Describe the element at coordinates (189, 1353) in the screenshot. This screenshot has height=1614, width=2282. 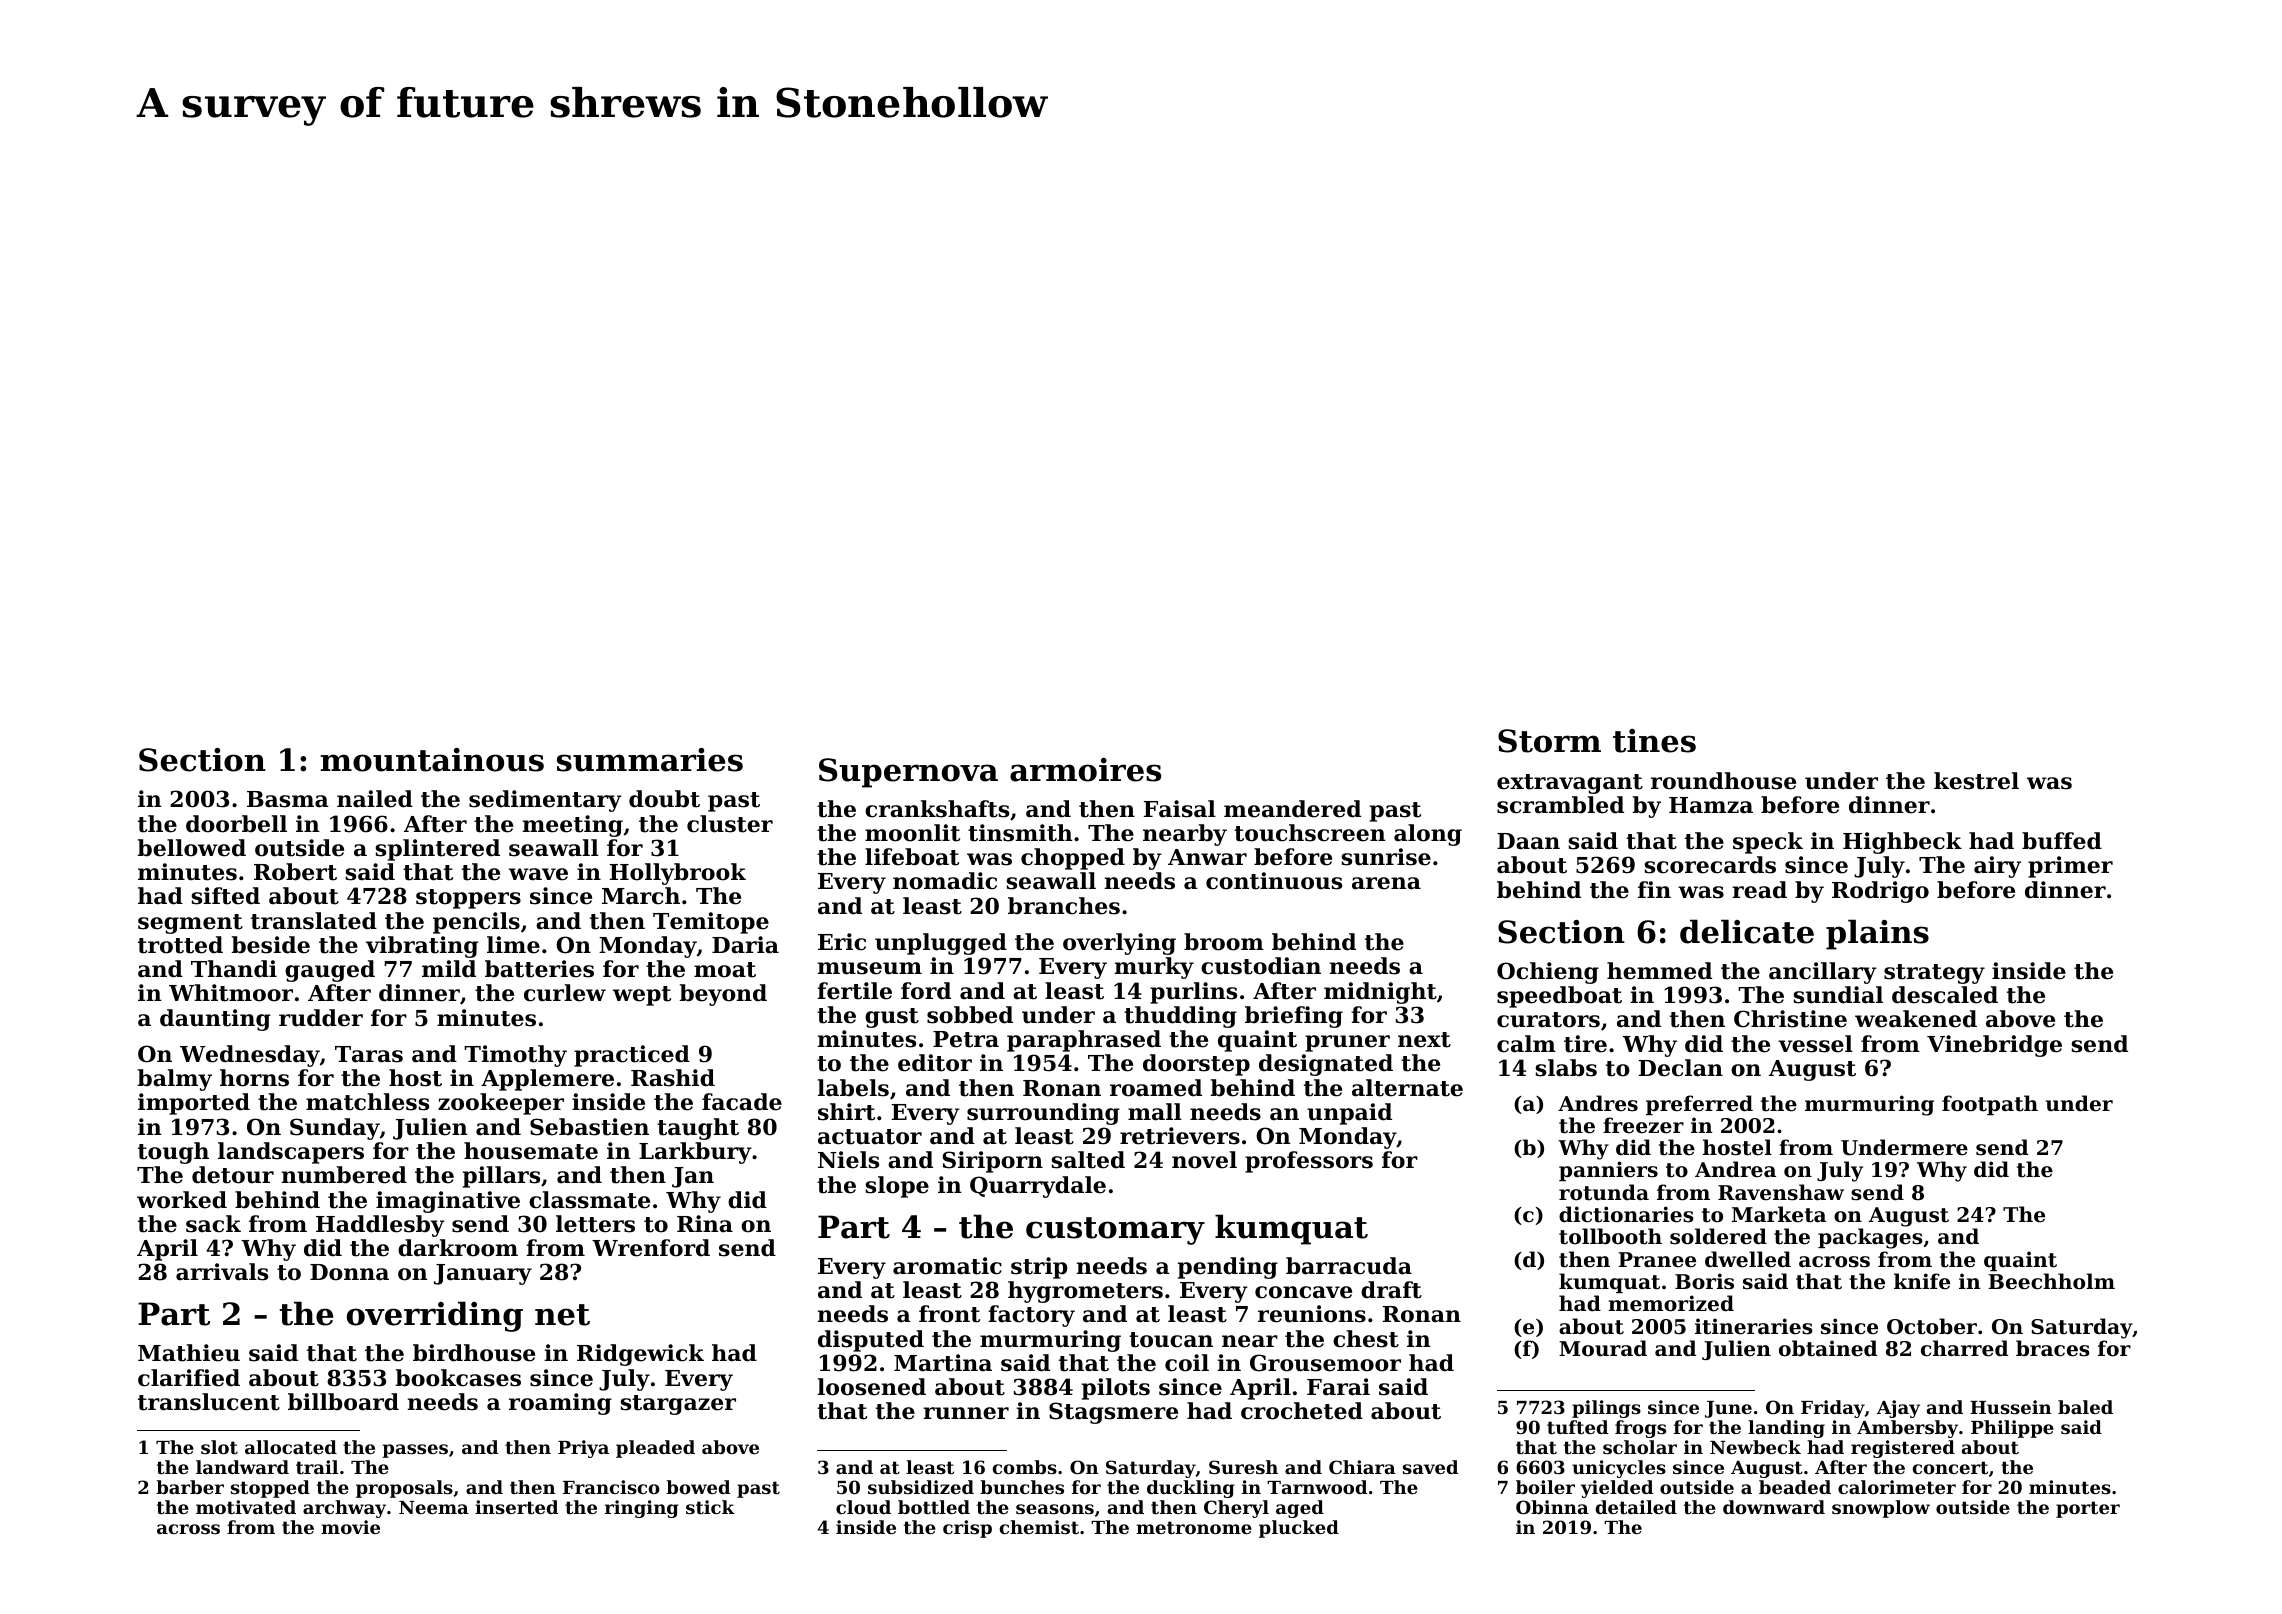
I see `Mathieu` at that location.
